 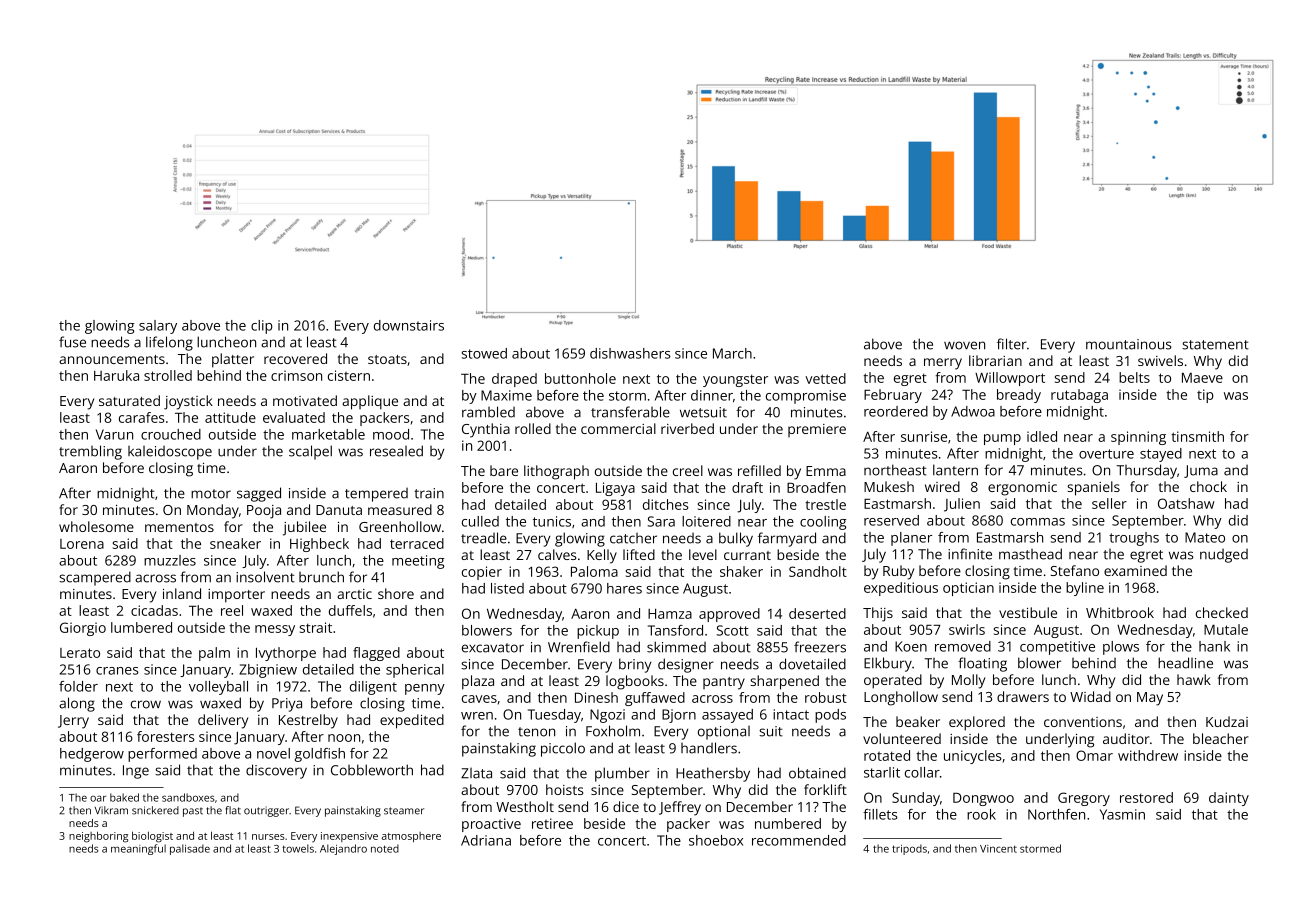 I want to click on tinsmith, so click(x=1197, y=436).
